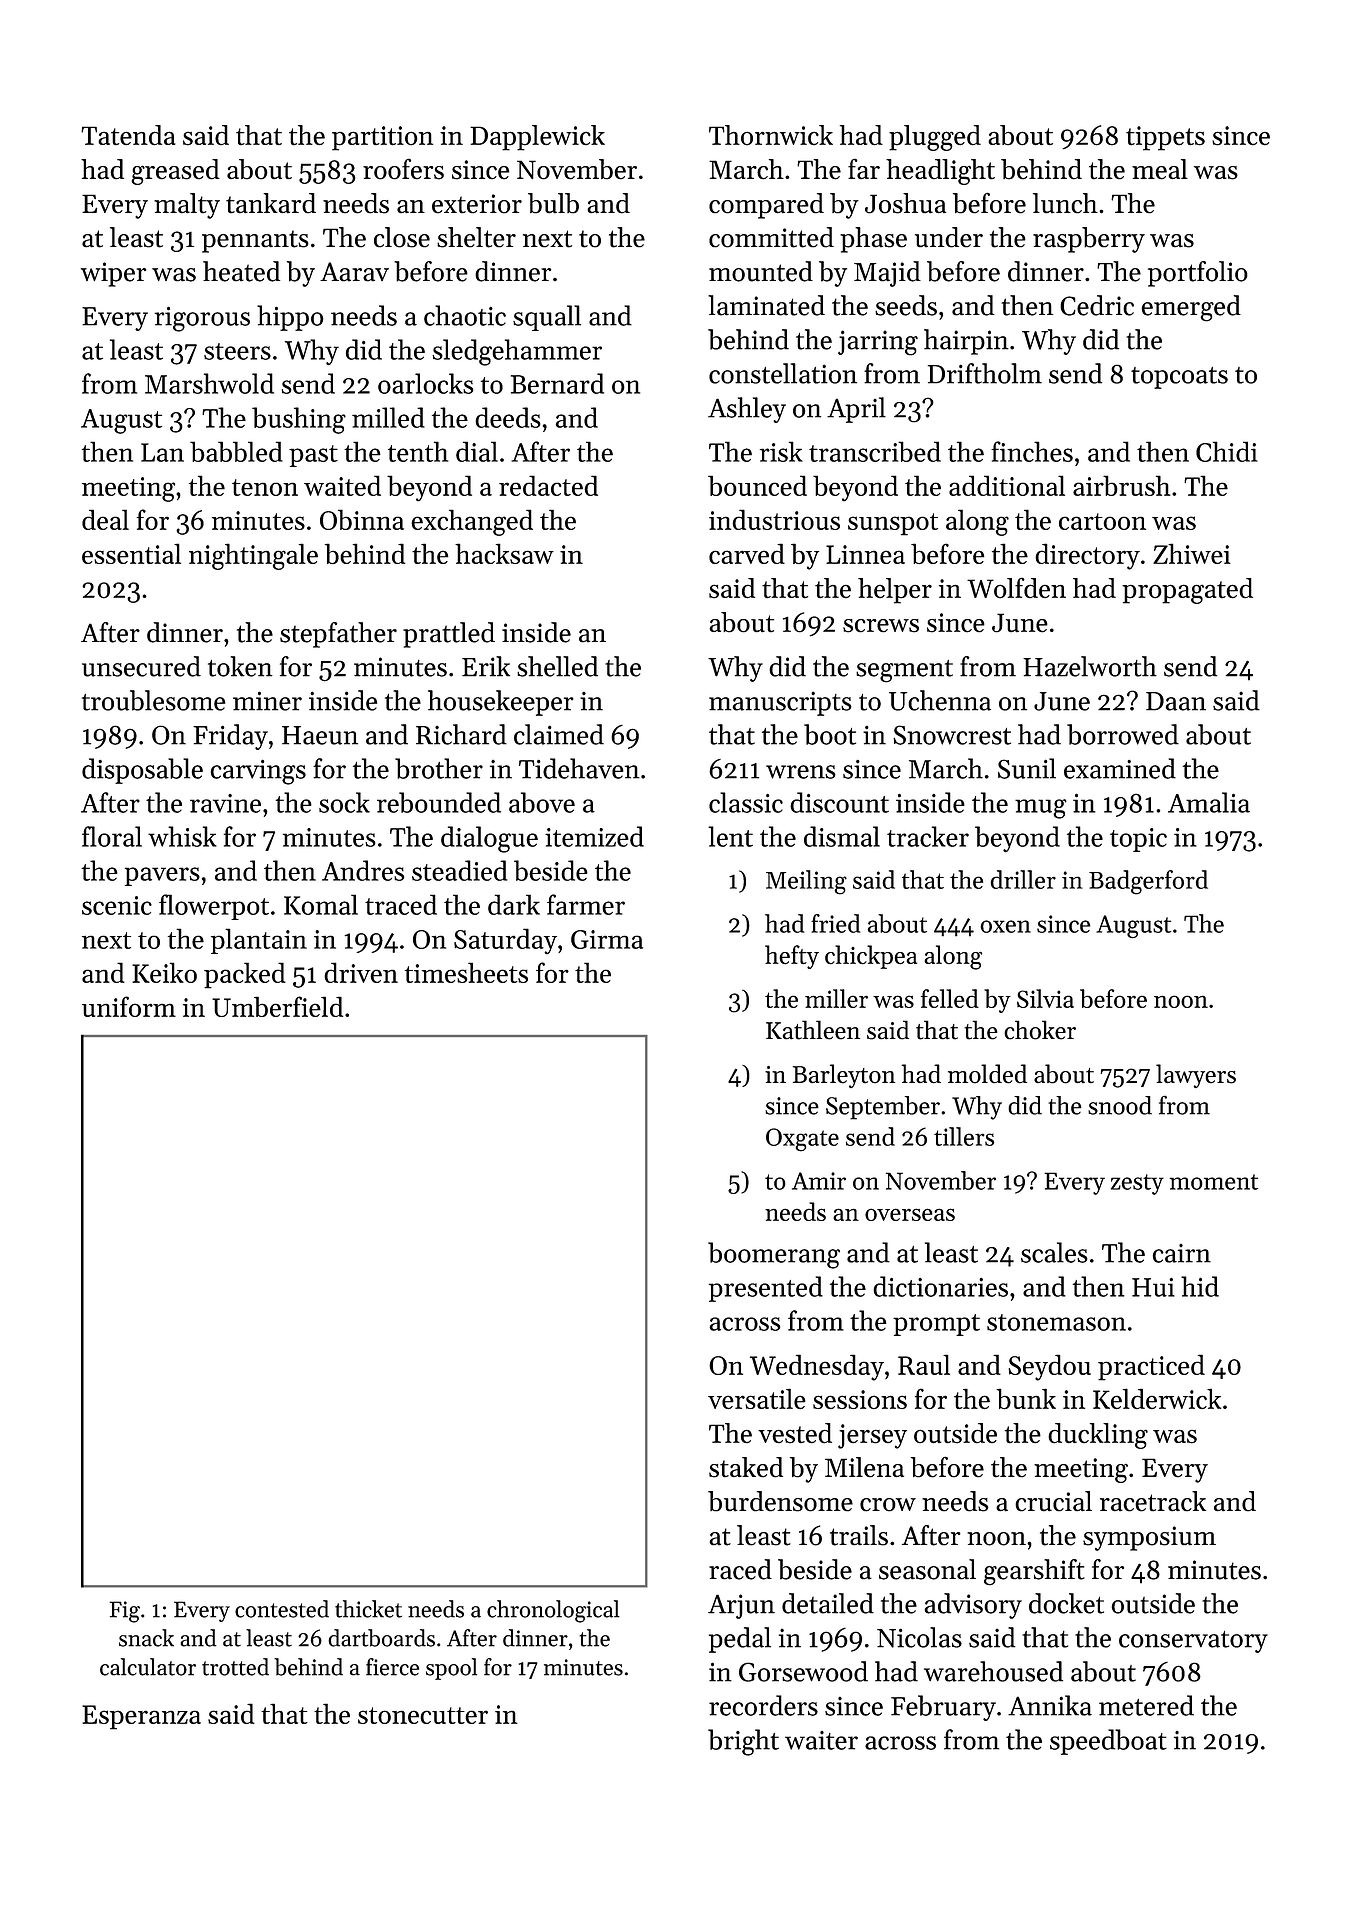 The width and height of the page is (1356, 1918). Describe the element at coordinates (129, 1006) in the page. I see `uniform` at that location.
